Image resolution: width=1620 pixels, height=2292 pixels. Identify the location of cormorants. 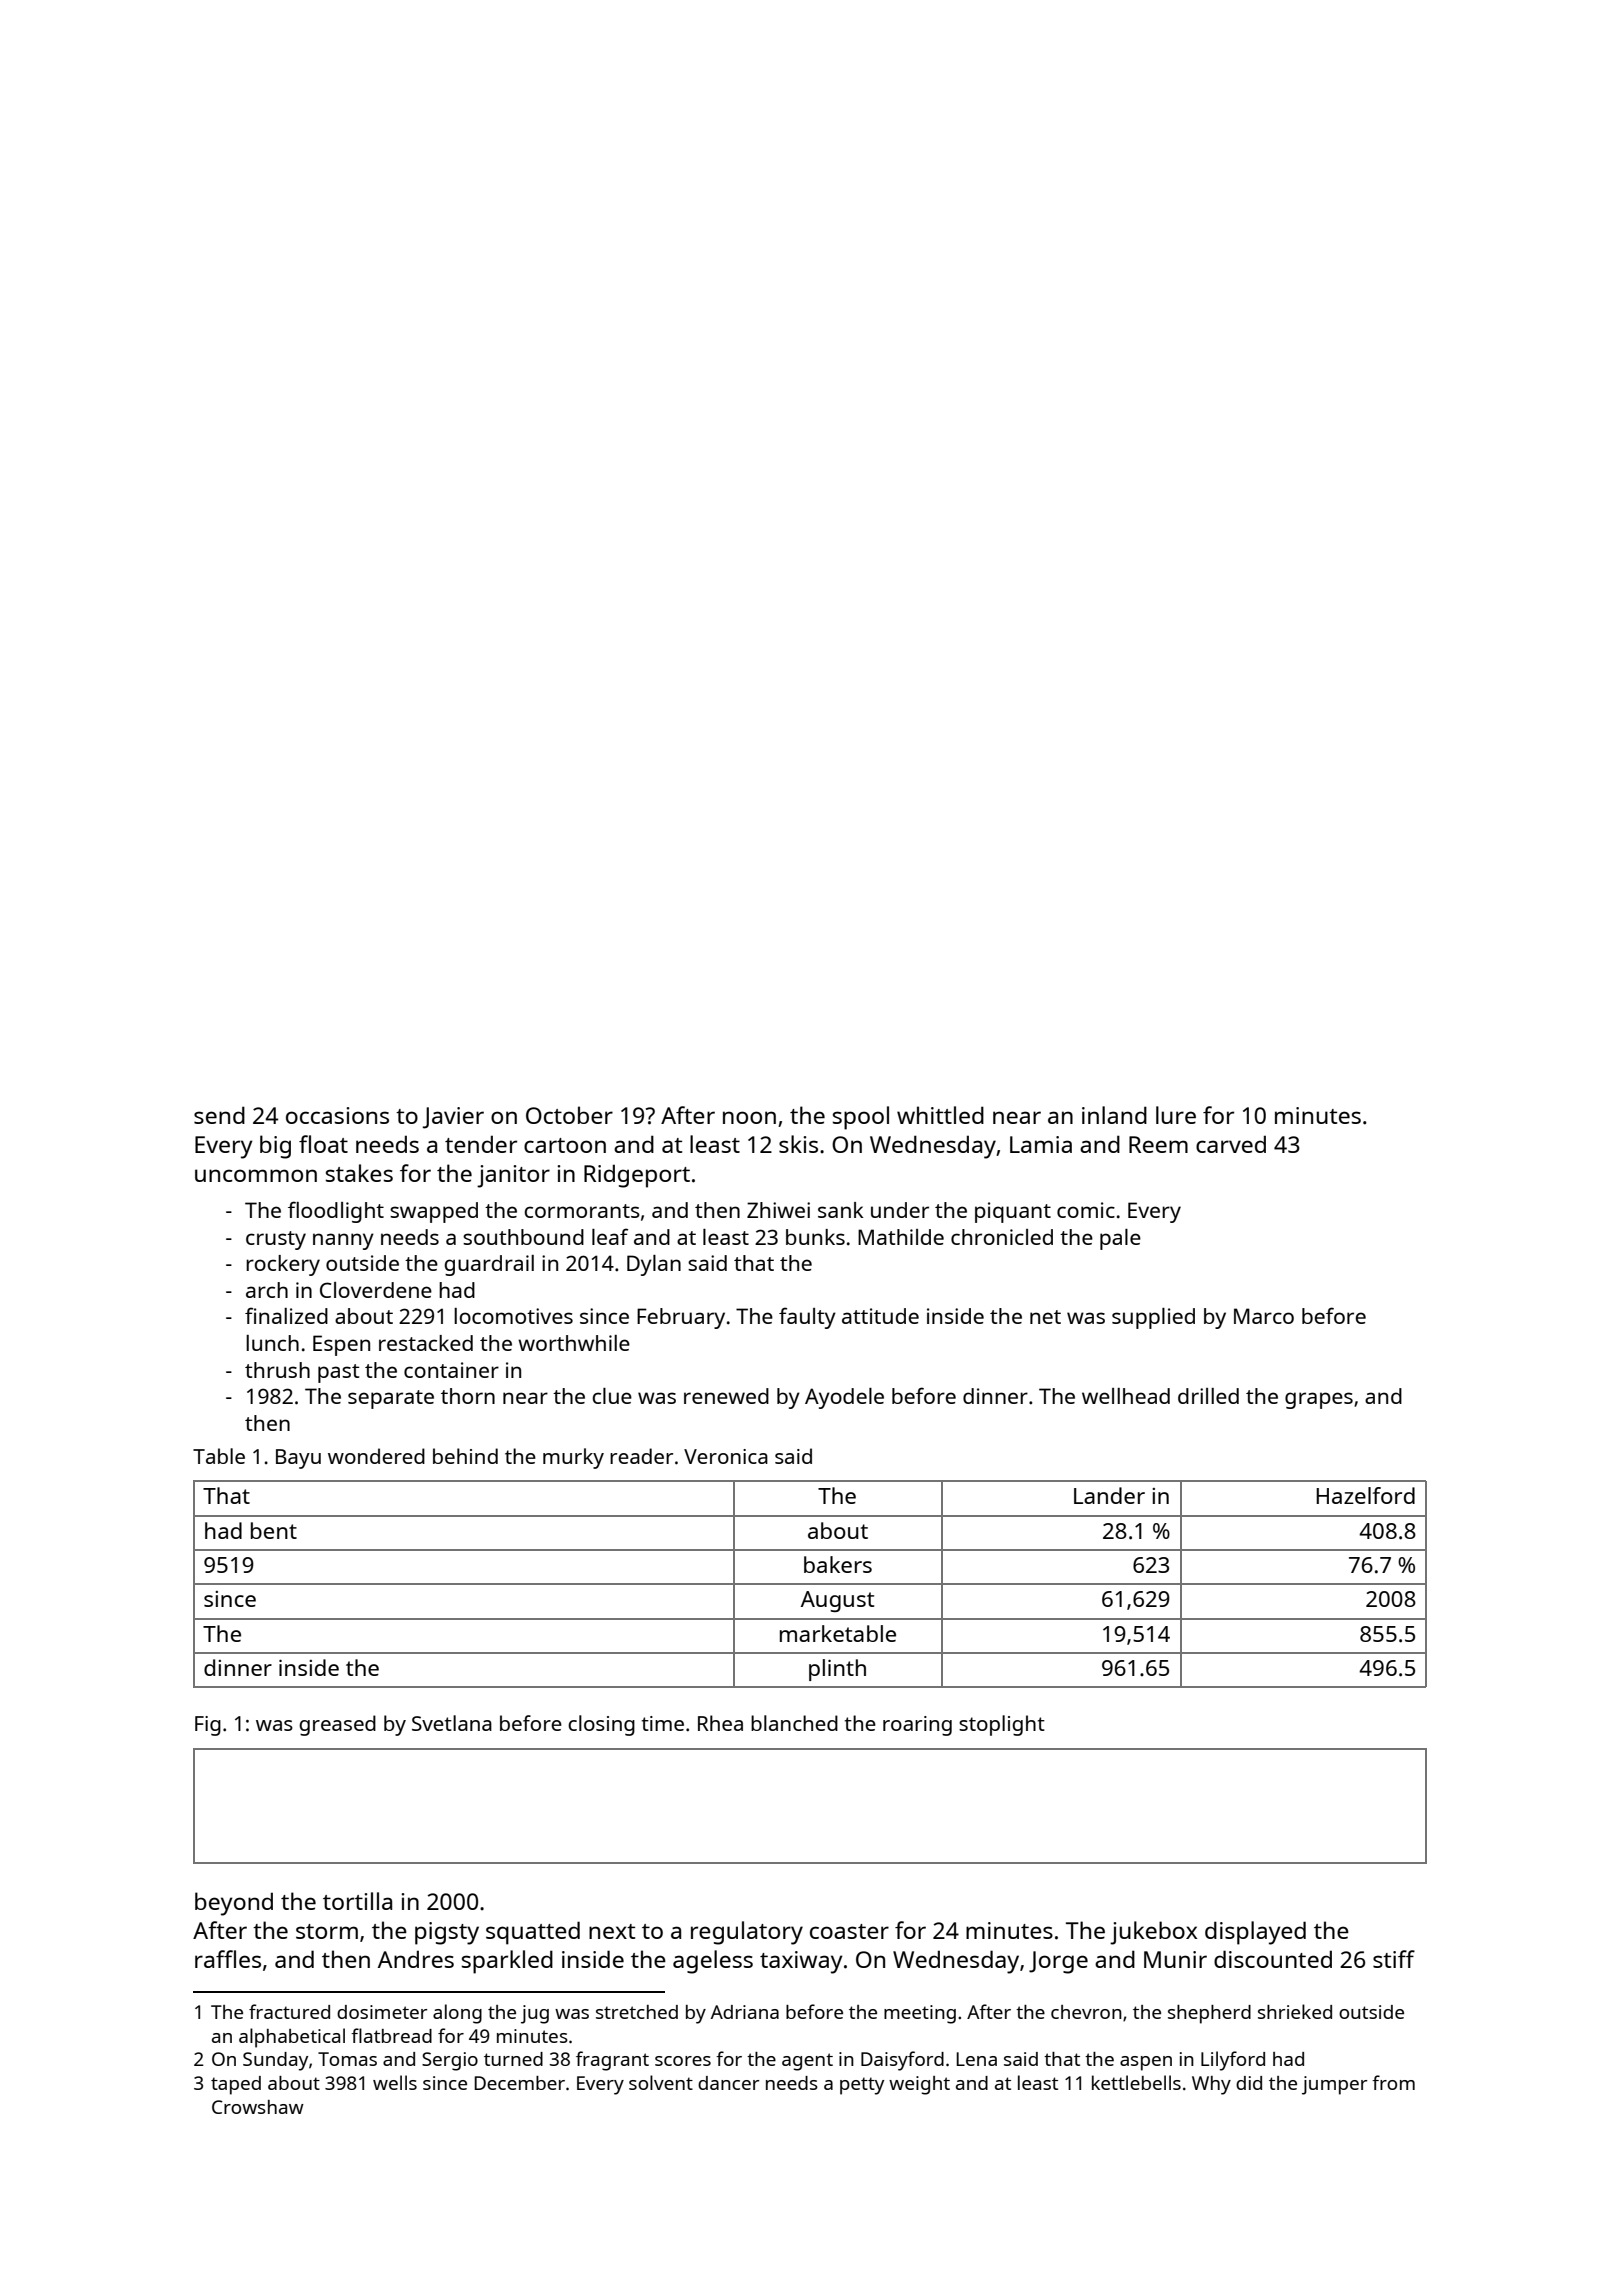
(582, 1211).
